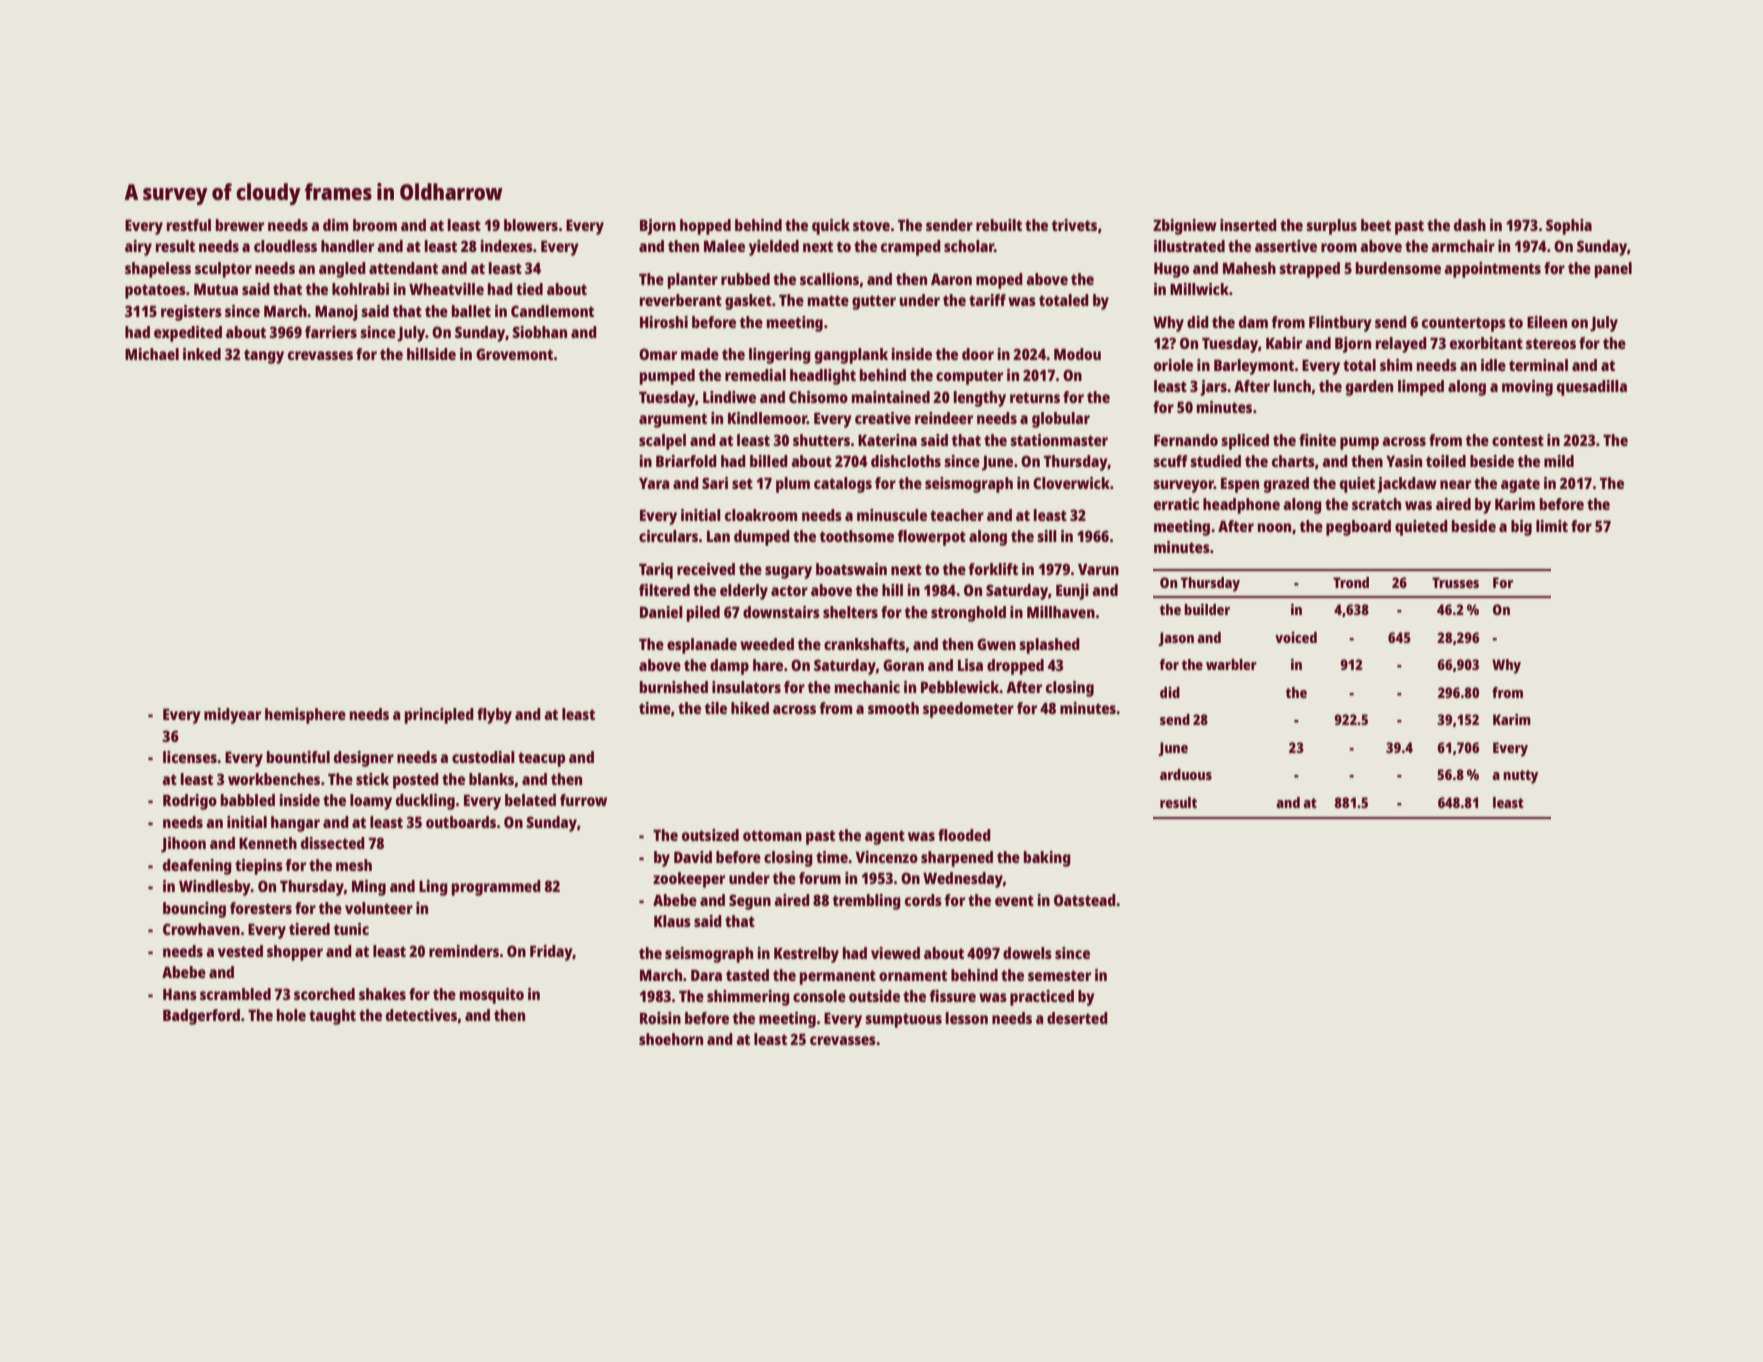 Image resolution: width=1763 pixels, height=1362 pixels. I want to click on Yara, so click(654, 483).
